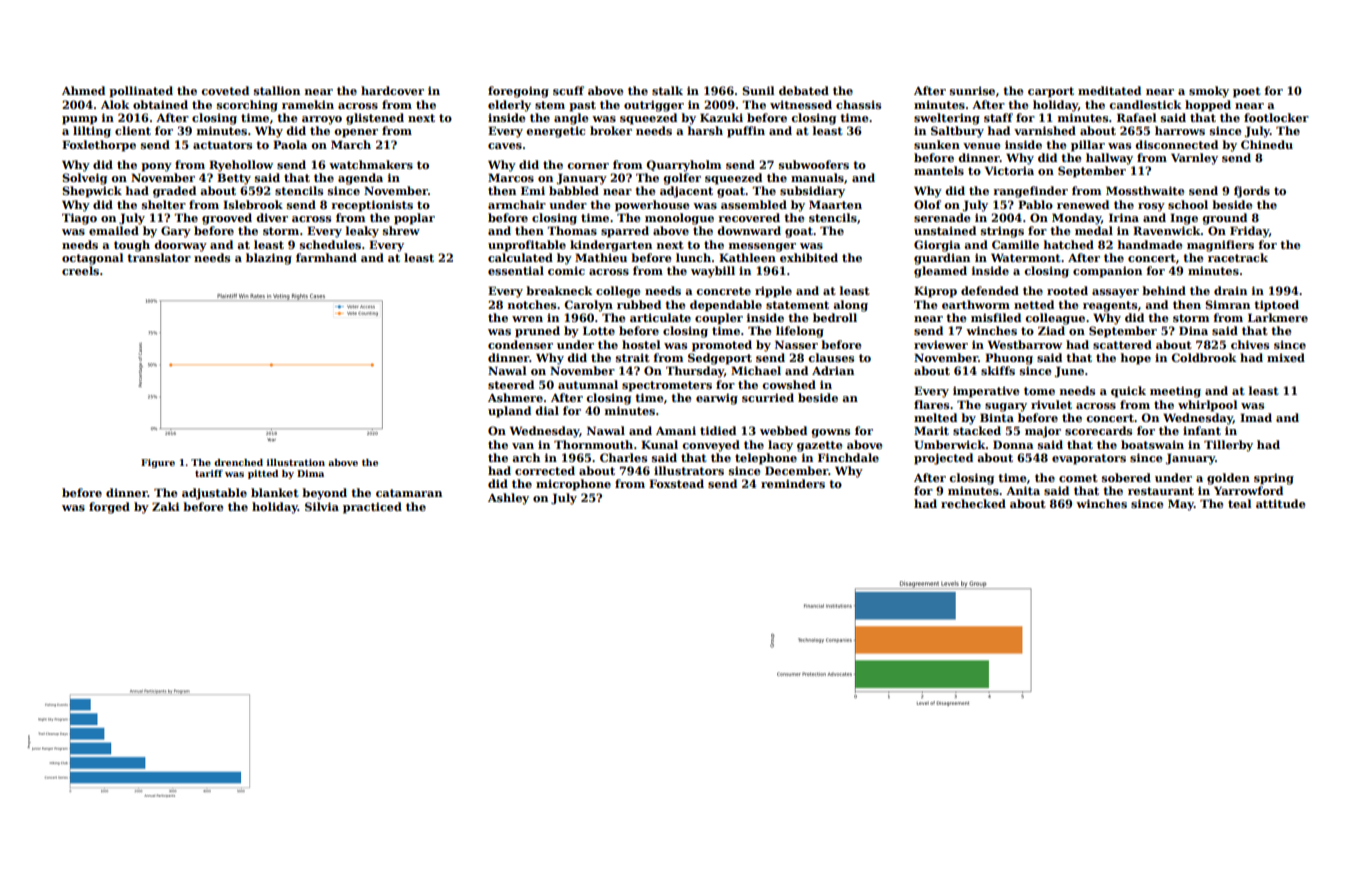 This screenshot has width=1372, height=887. Describe the element at coordinates (935, 417) in the screenshot. I see `melted` at that location.
